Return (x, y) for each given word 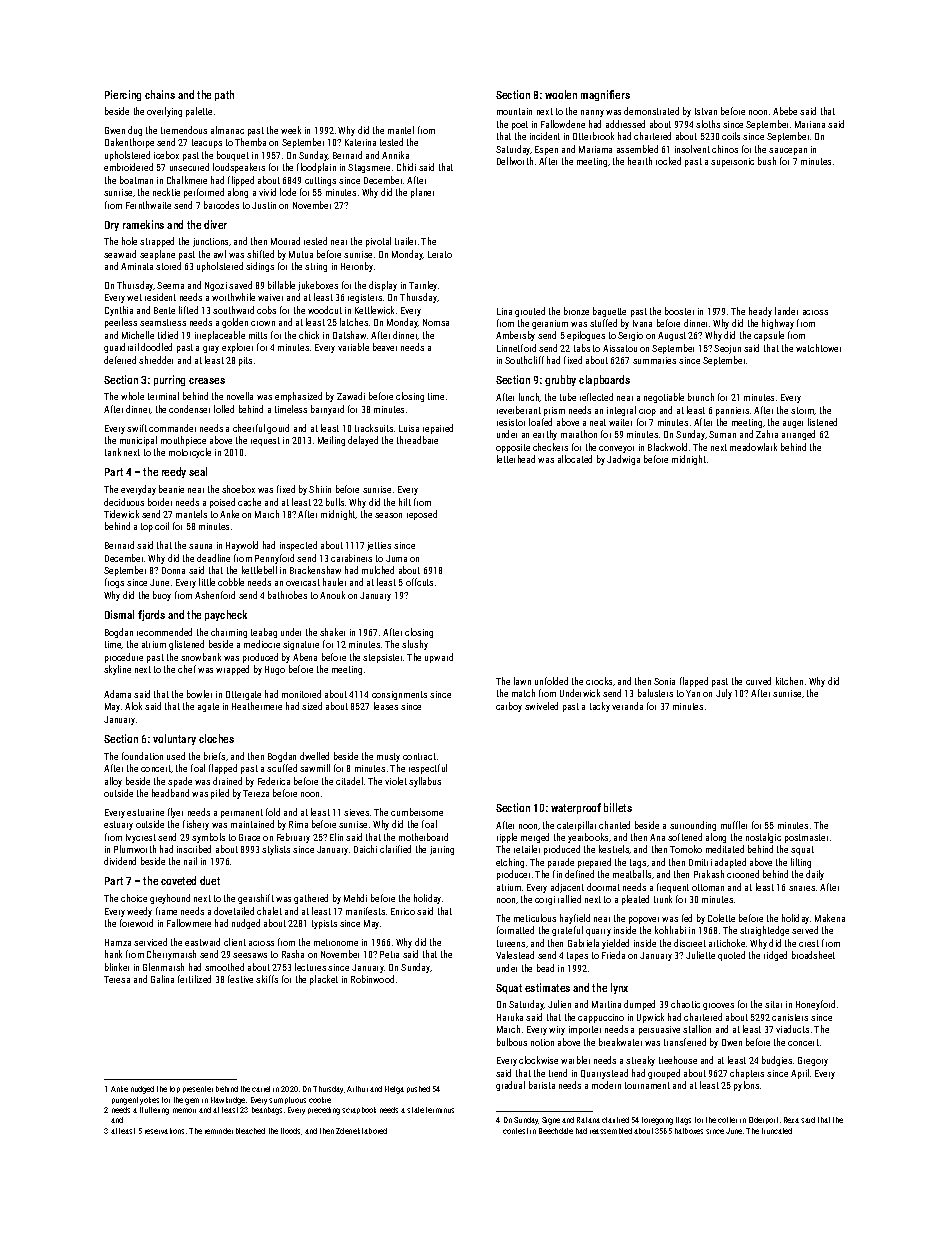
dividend (120, 861)
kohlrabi (670, 930)
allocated (575, 459)
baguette (609, 312)
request (265, 441)
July (724, 694)
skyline (117, 670)
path (224, 95)
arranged (798, 435)
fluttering (154, 1111)
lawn (522, 681)
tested (391, 142)
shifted (260, 254)
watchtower (818, 348)
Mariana (810, 124)
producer (513, 875)
